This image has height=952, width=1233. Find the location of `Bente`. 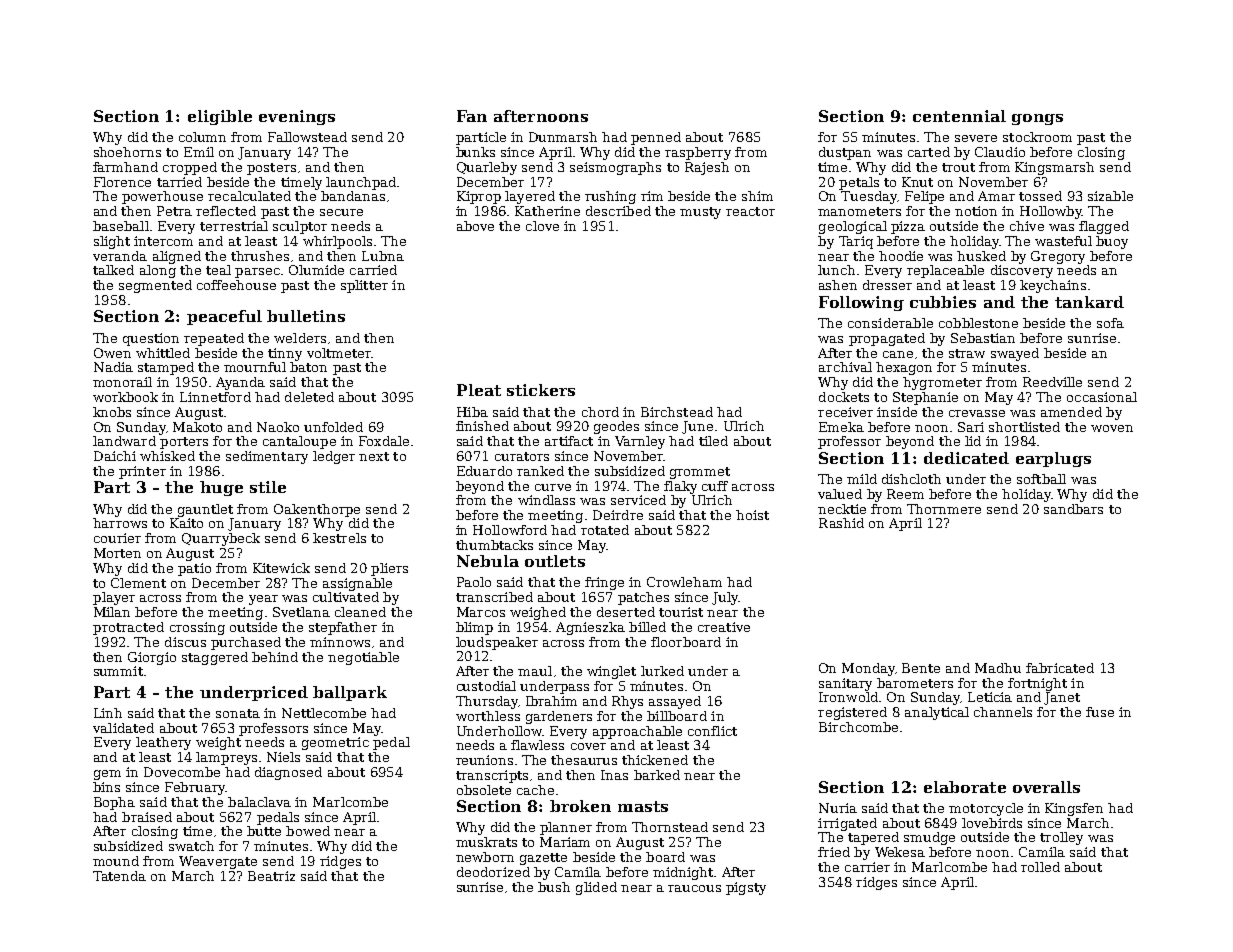

Bente is located at coordinates (921, 668).
